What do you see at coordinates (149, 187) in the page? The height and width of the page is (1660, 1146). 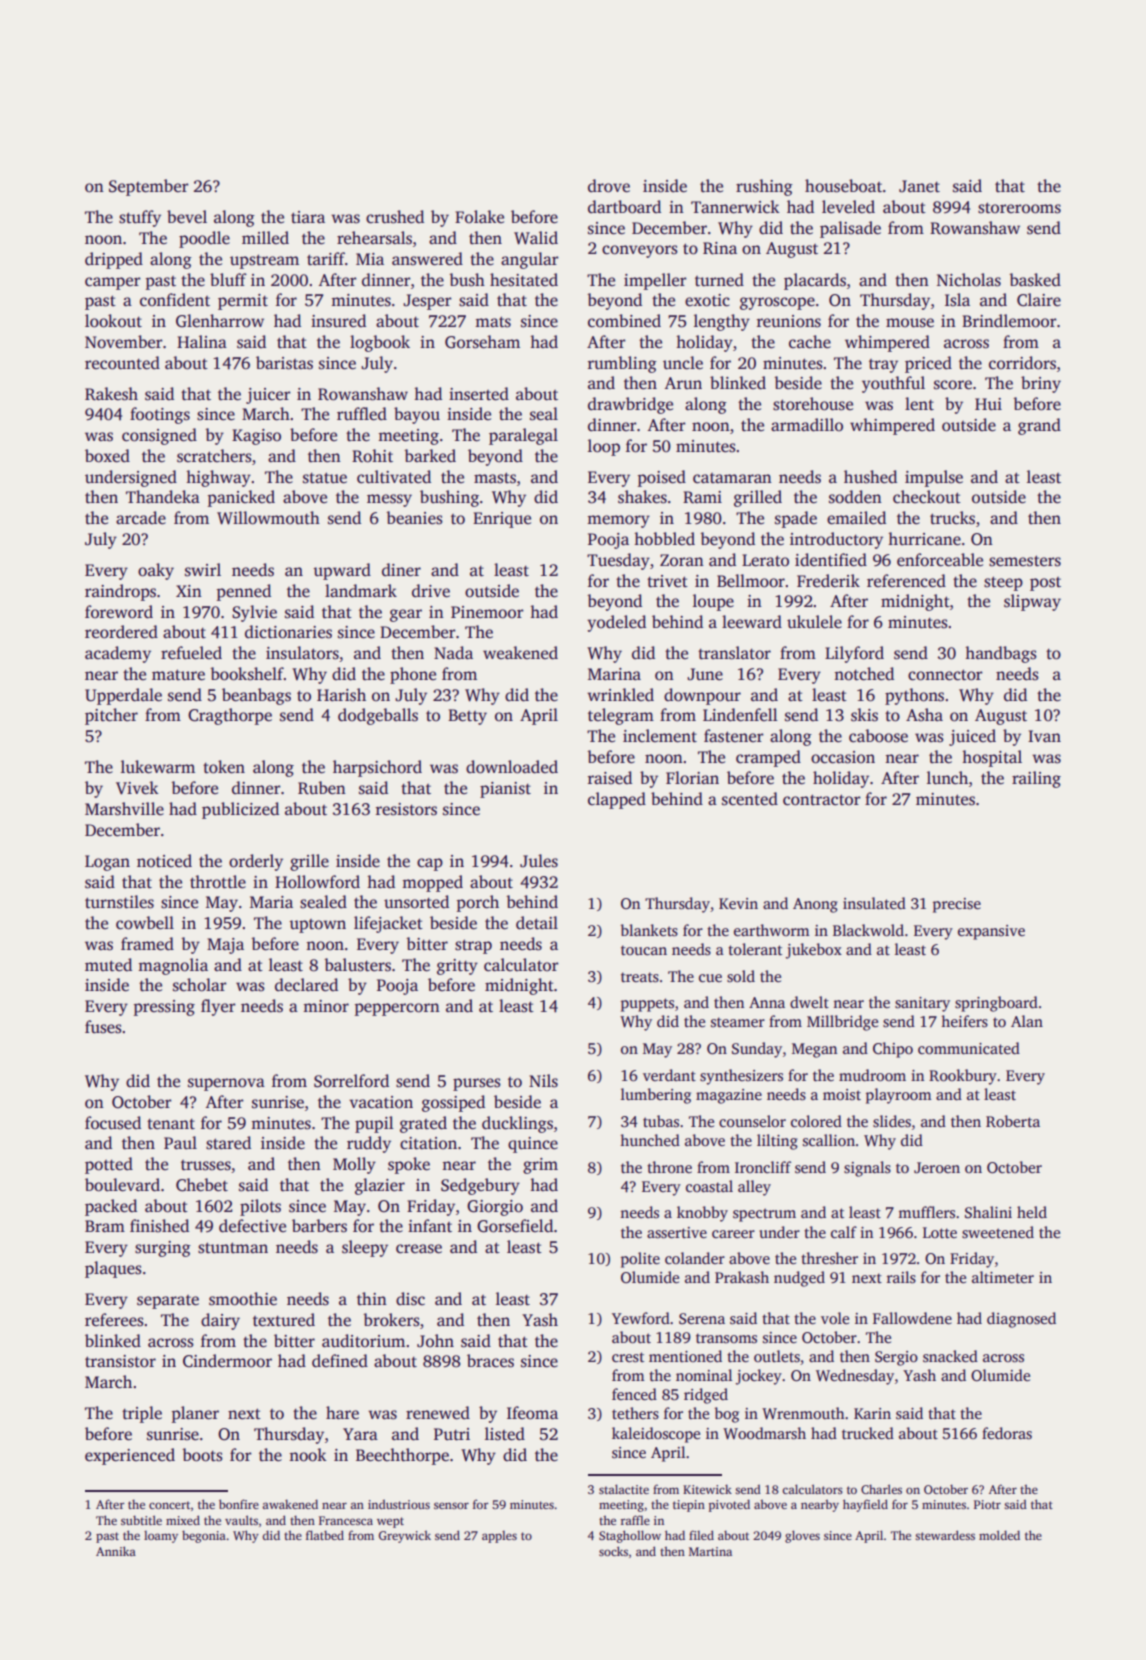 I see `September` at bounding box center [149, 187].
